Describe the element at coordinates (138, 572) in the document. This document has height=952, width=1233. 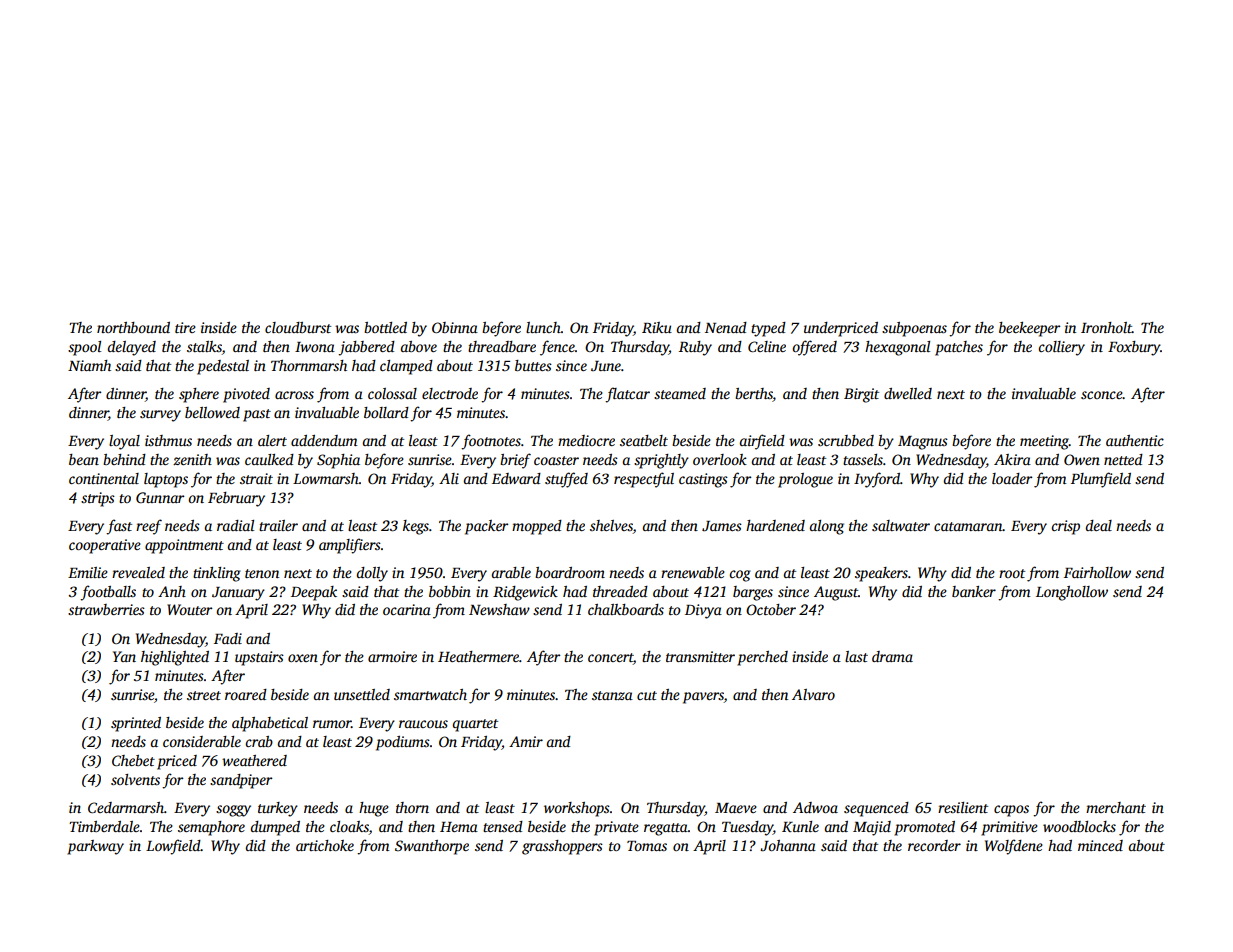
I see `revealed` at that location.
